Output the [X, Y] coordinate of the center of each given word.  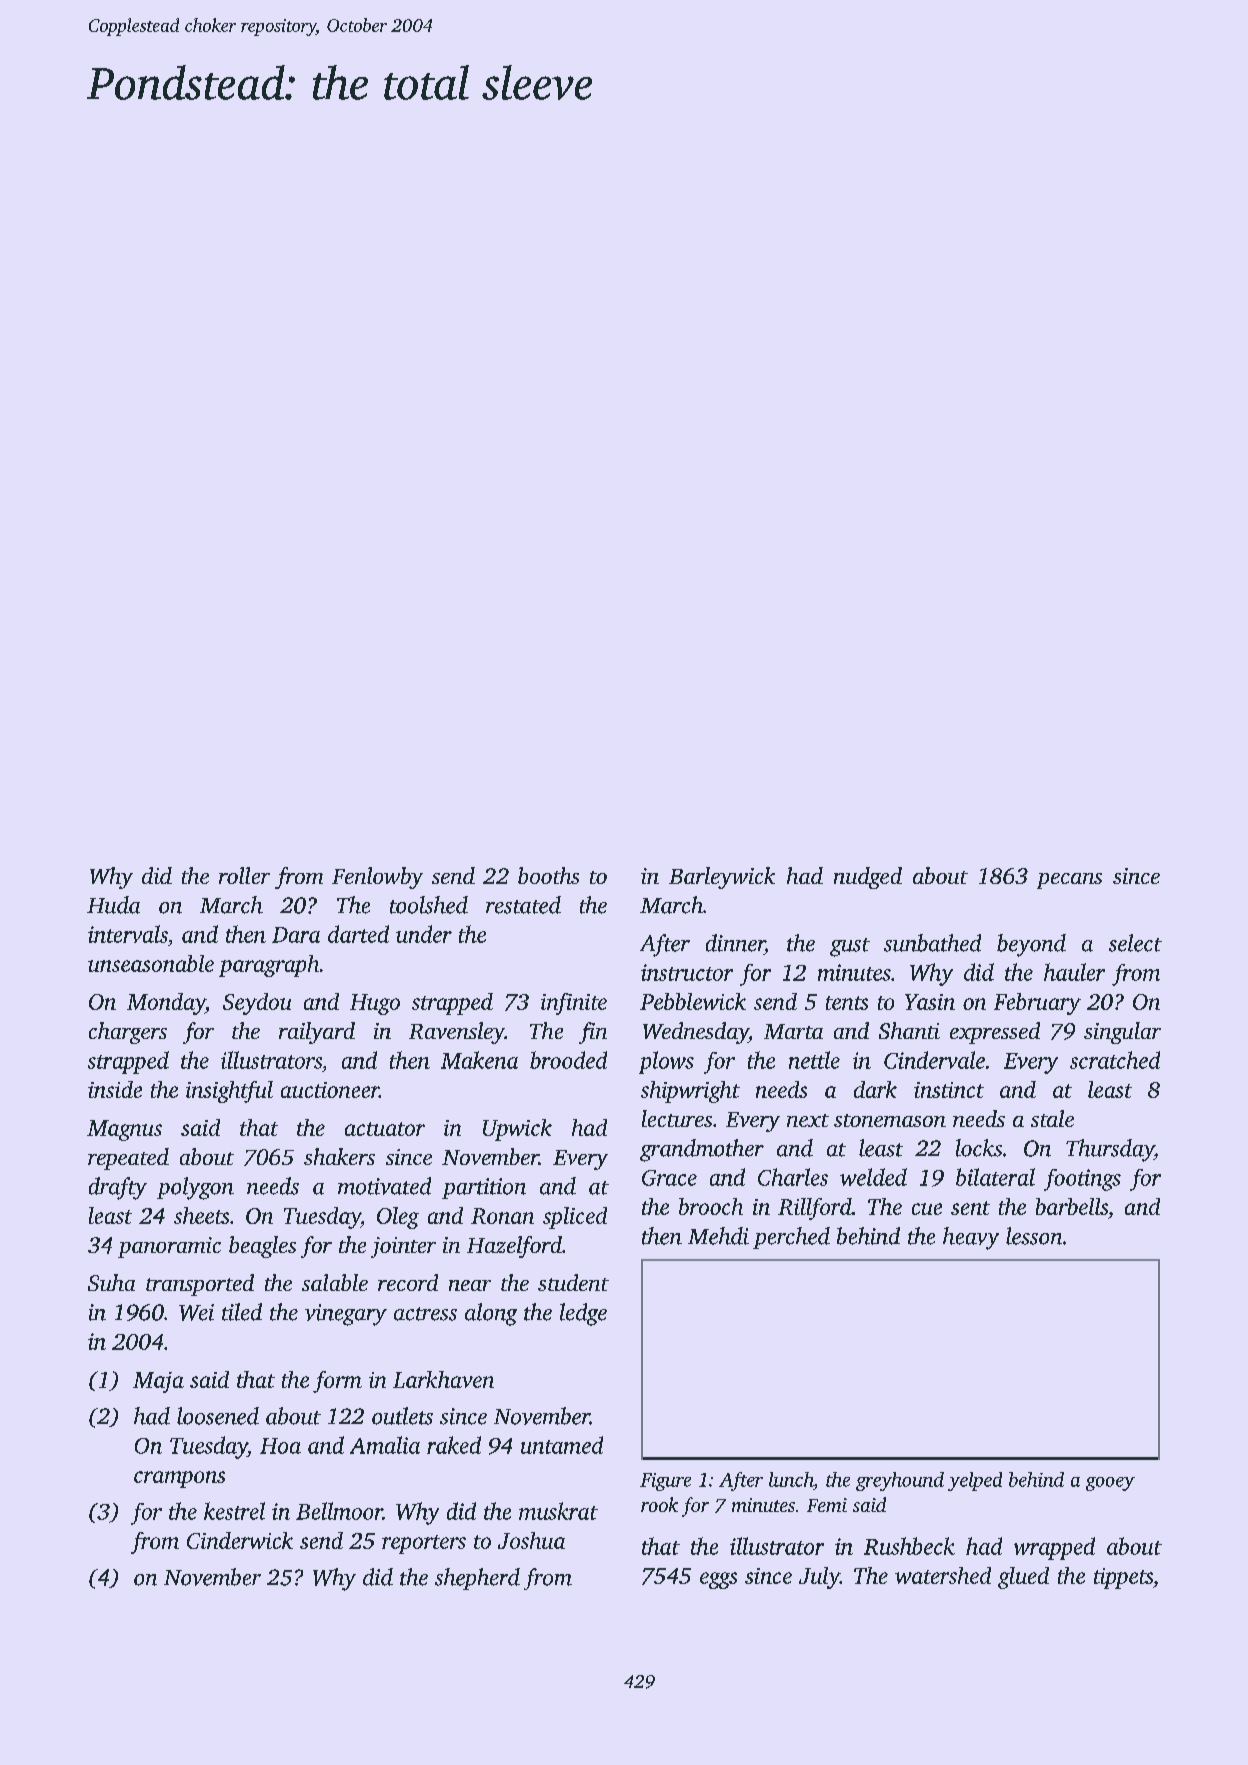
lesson [1034, 1236]
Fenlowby [377, 878]
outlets [402, 1416]
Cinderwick [240, 1540]
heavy [971, 1238]
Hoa [280, 1446]
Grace [669, 1178]
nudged [868, 878]
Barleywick [722, 878]
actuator [385, 1129]
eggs [718, 1580]
